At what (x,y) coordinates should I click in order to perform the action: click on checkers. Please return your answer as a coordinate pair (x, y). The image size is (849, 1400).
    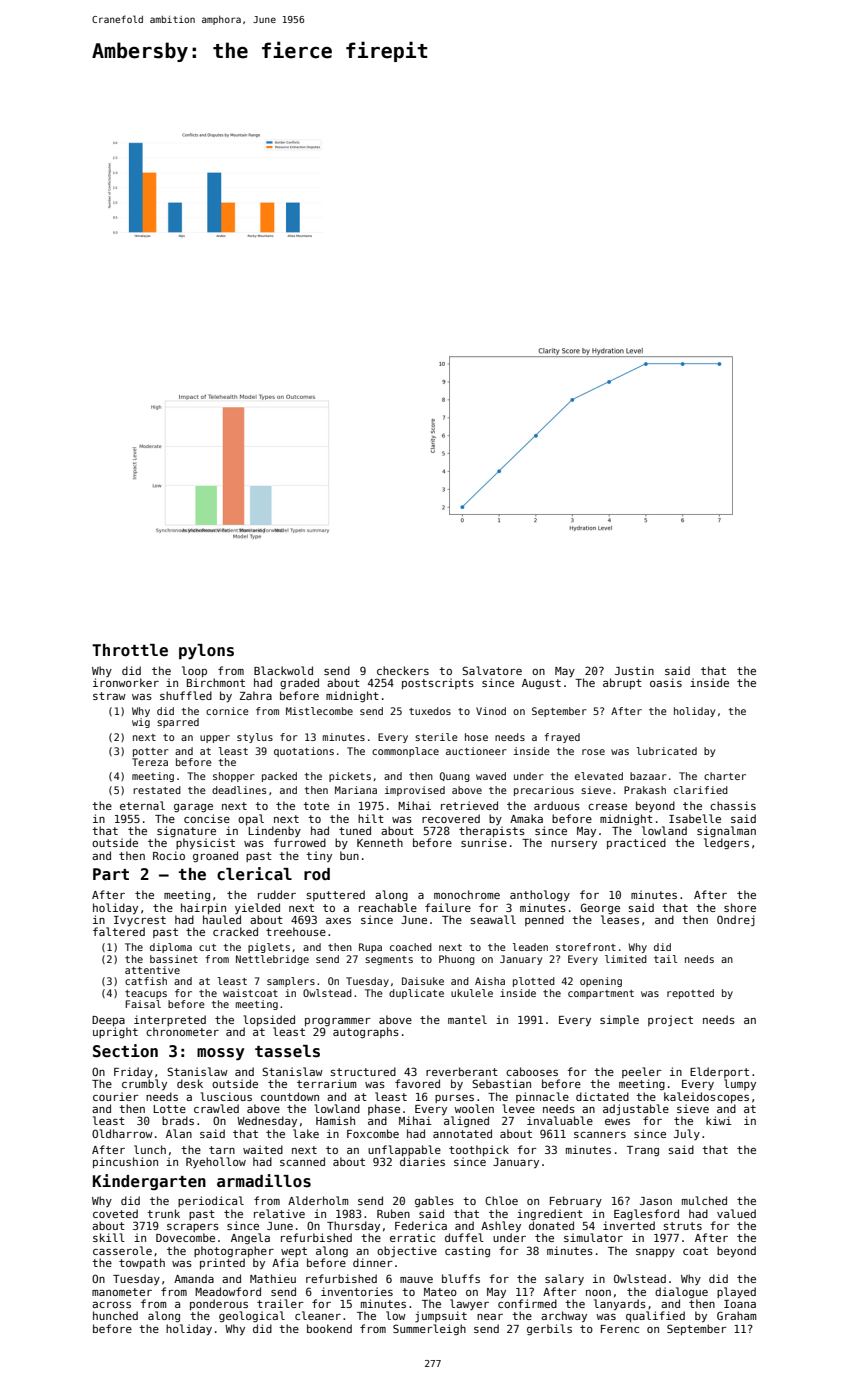
    Looking at the image, I should click on (403, 670).
